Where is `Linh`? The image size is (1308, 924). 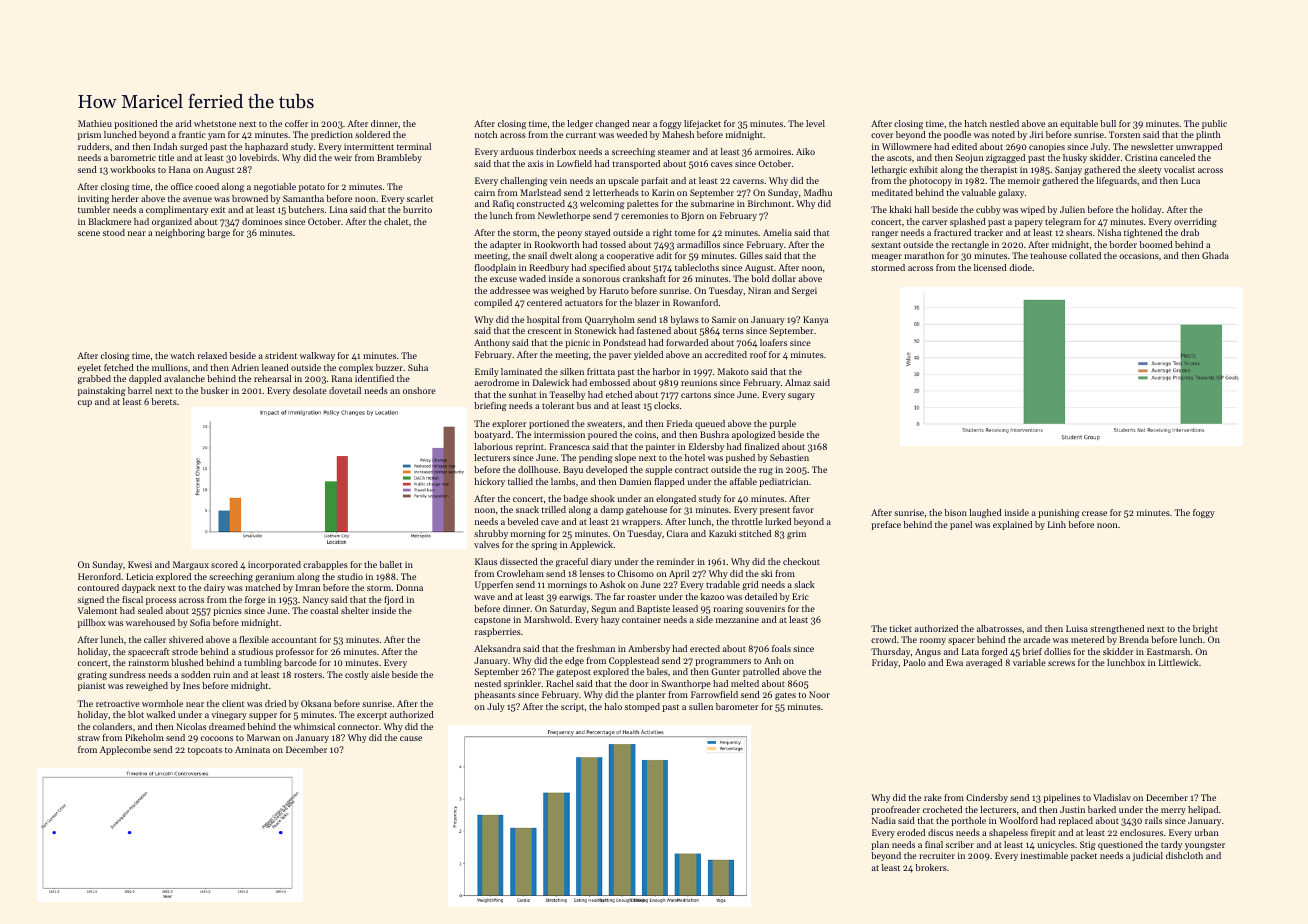 Linh is located at coordinates (1057, 524).
